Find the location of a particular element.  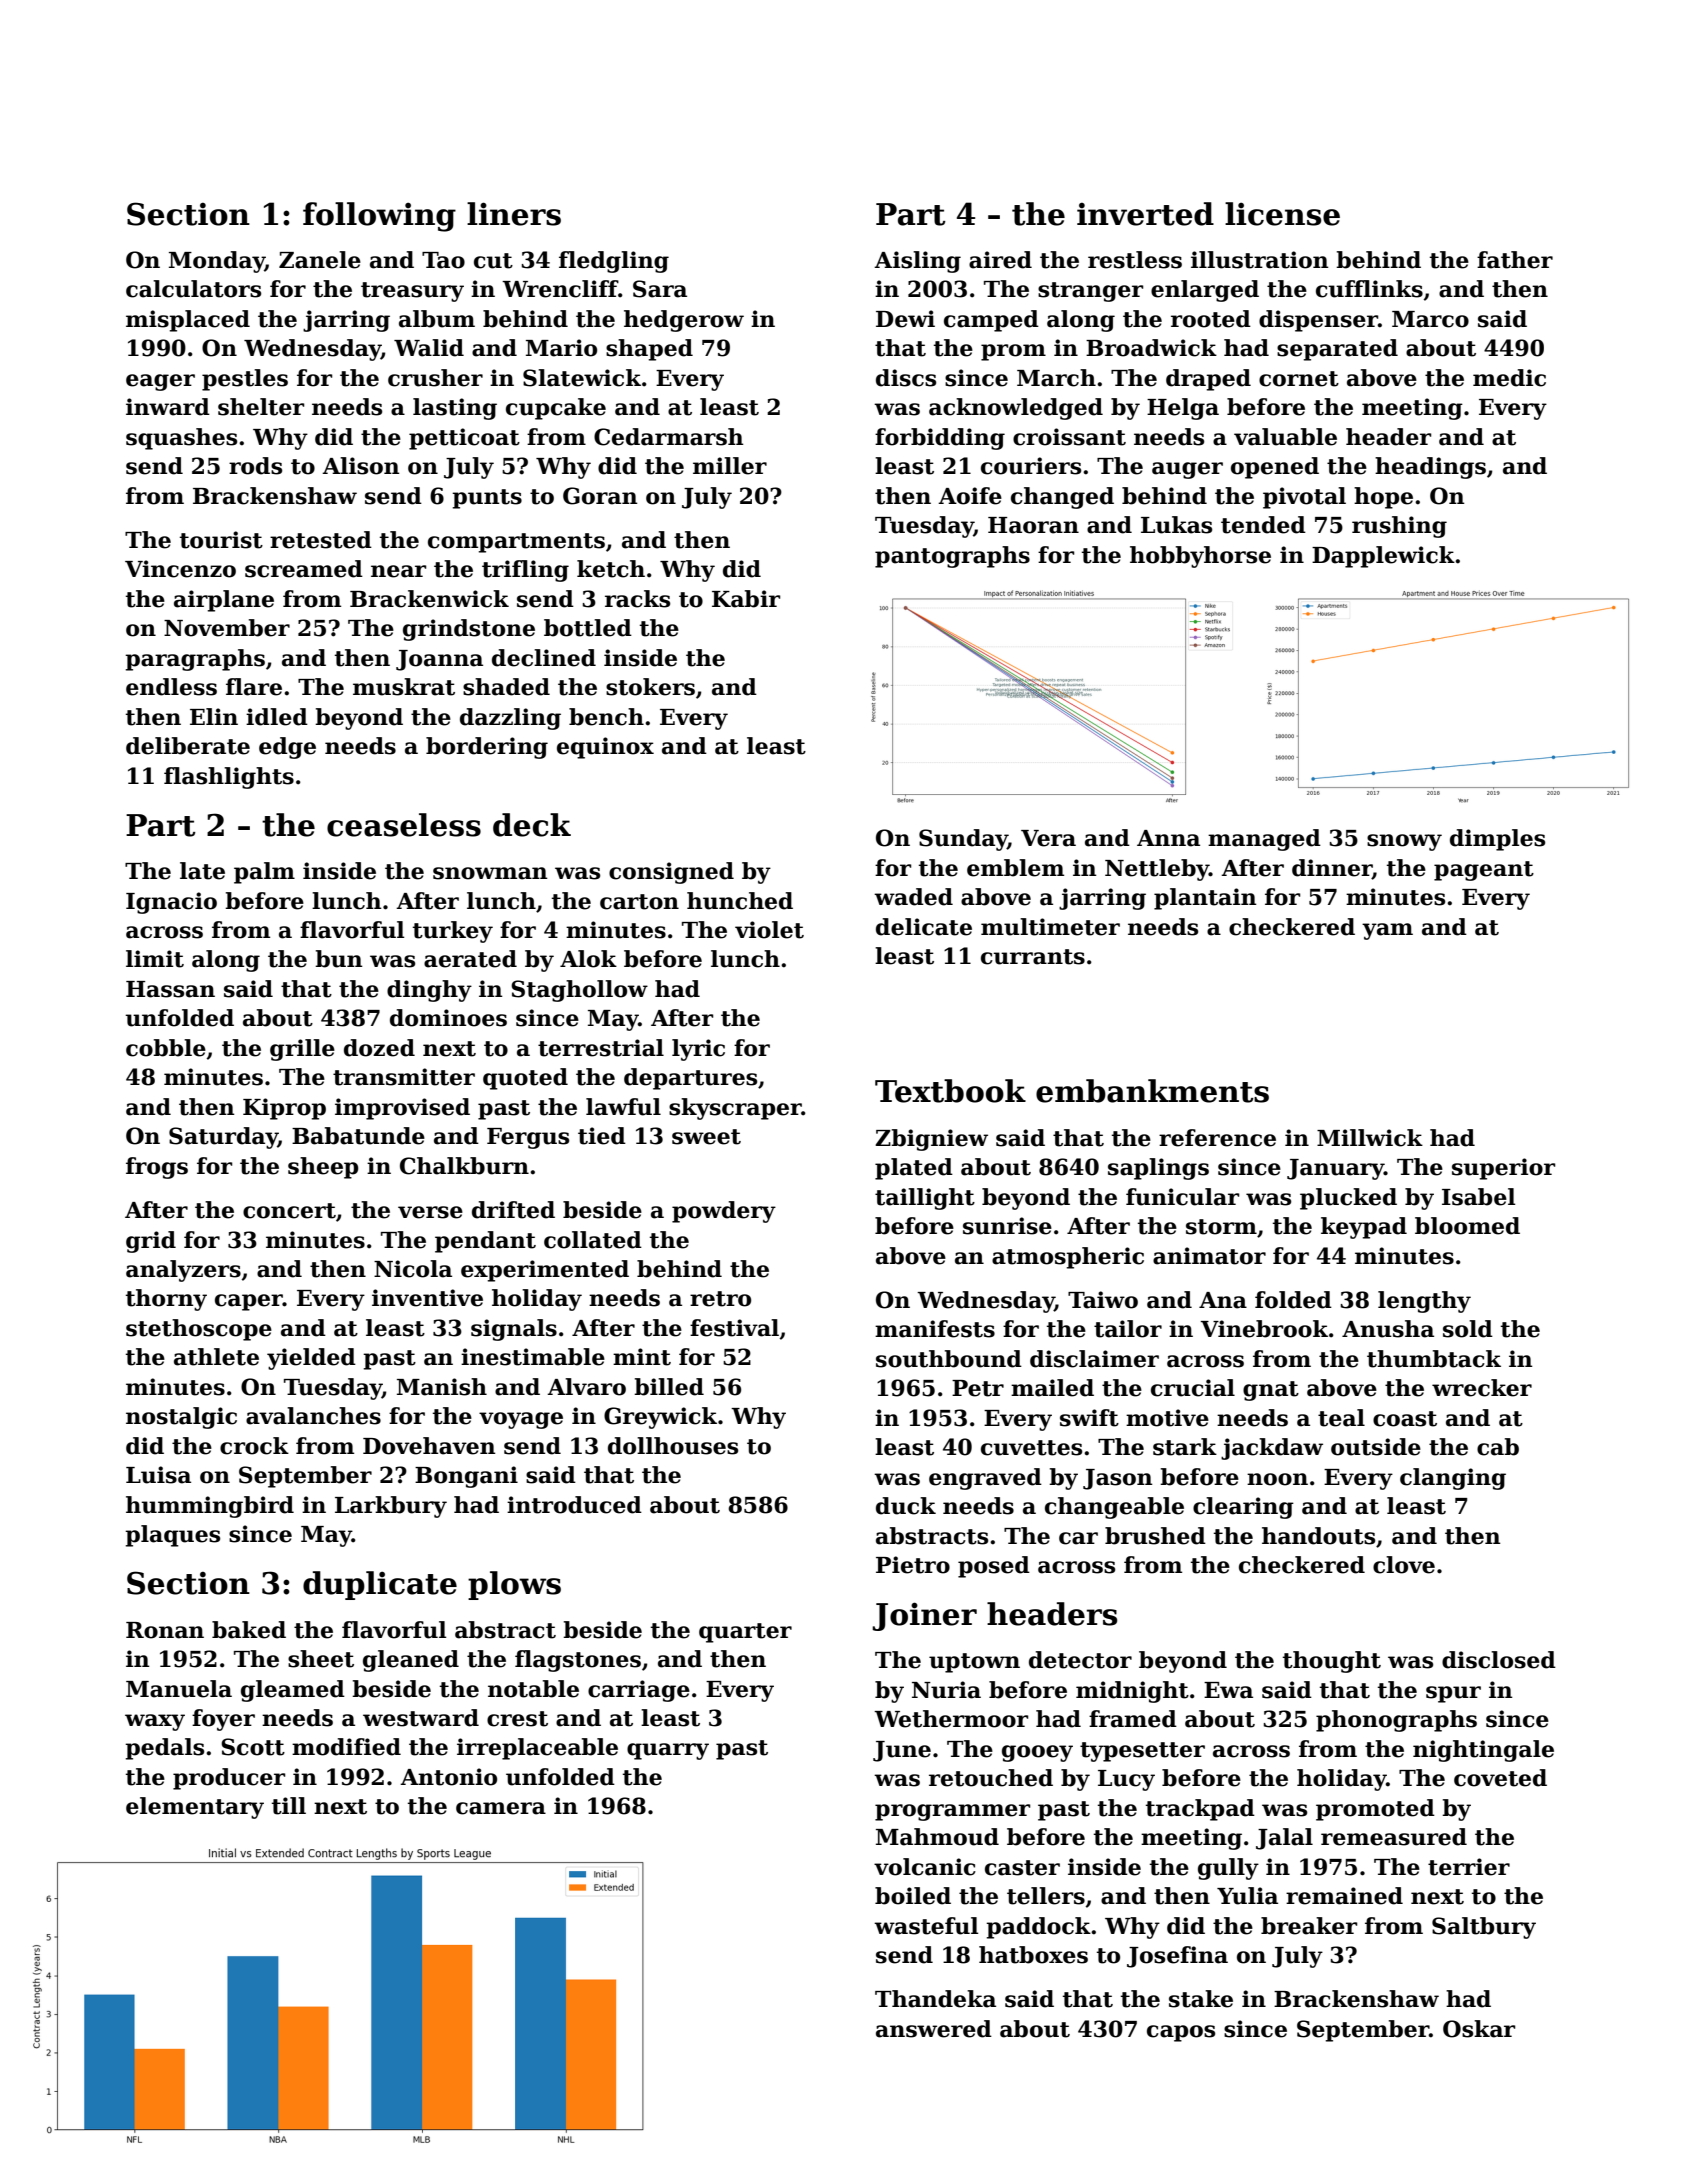

elementary is located at coordinates (195, 1808).
